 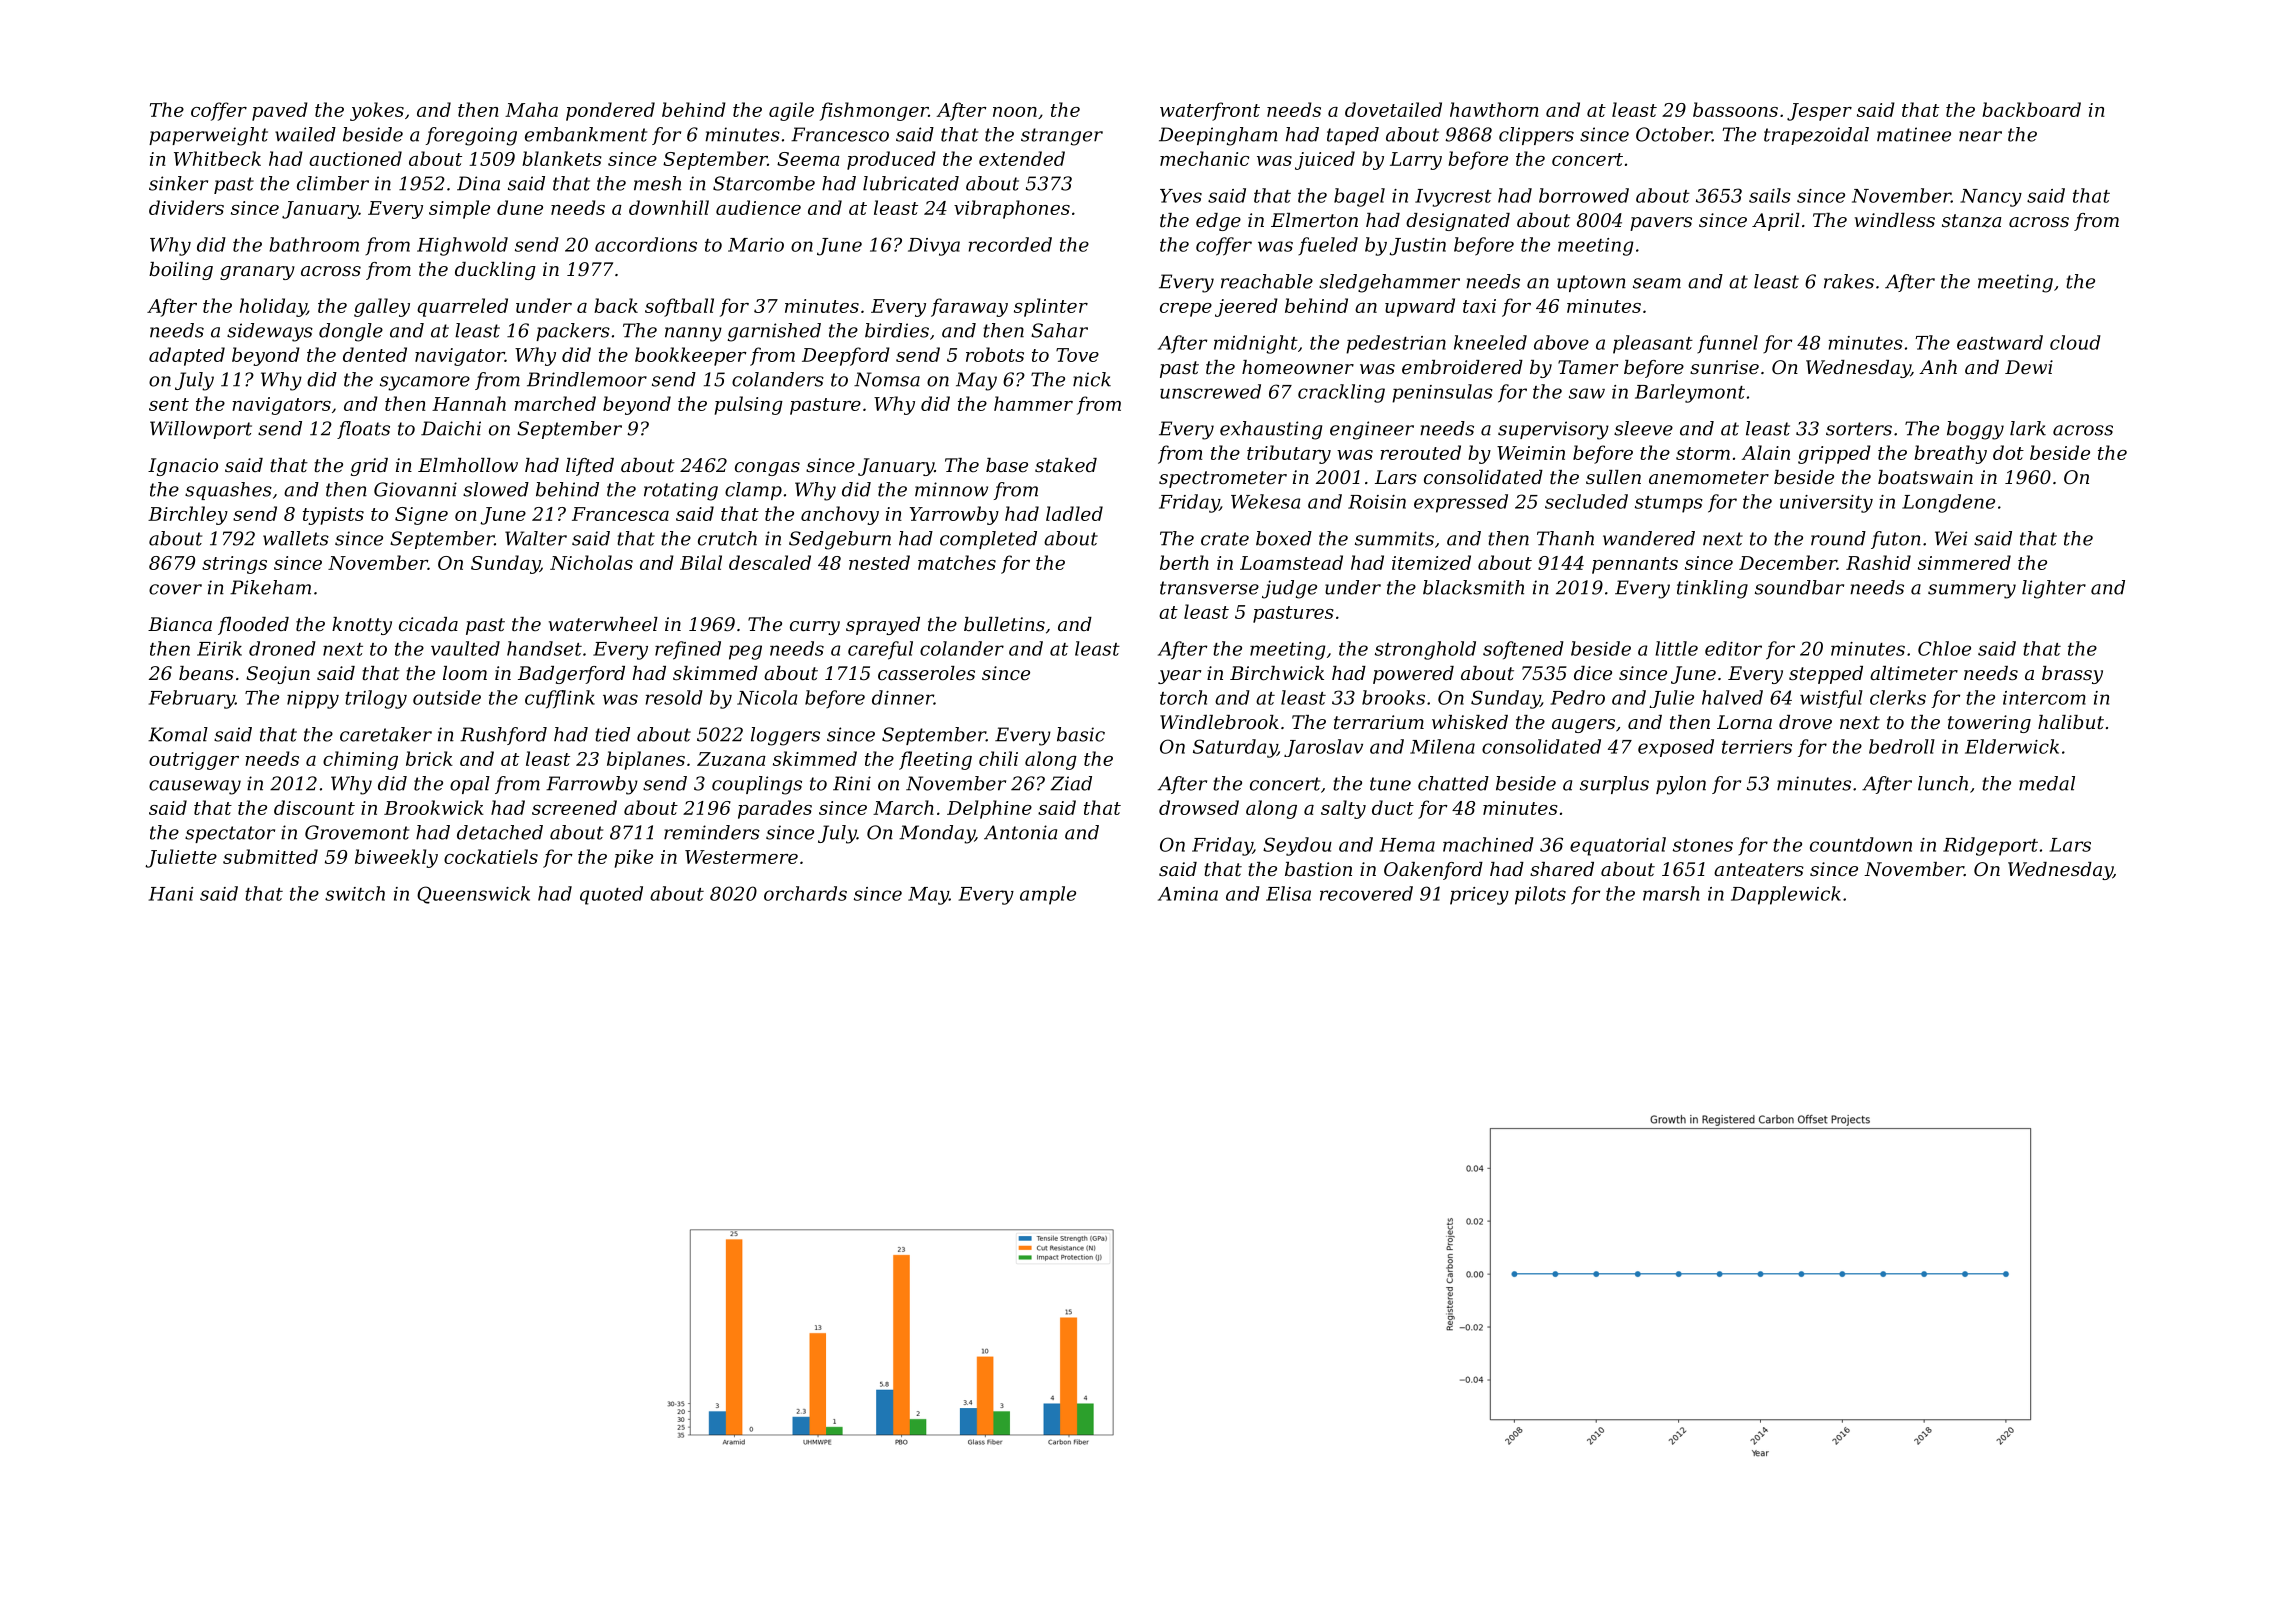 What do you see at coordinates (1943, 783) in the page?
I see `lunch` at bounding box center [1943, 783].
